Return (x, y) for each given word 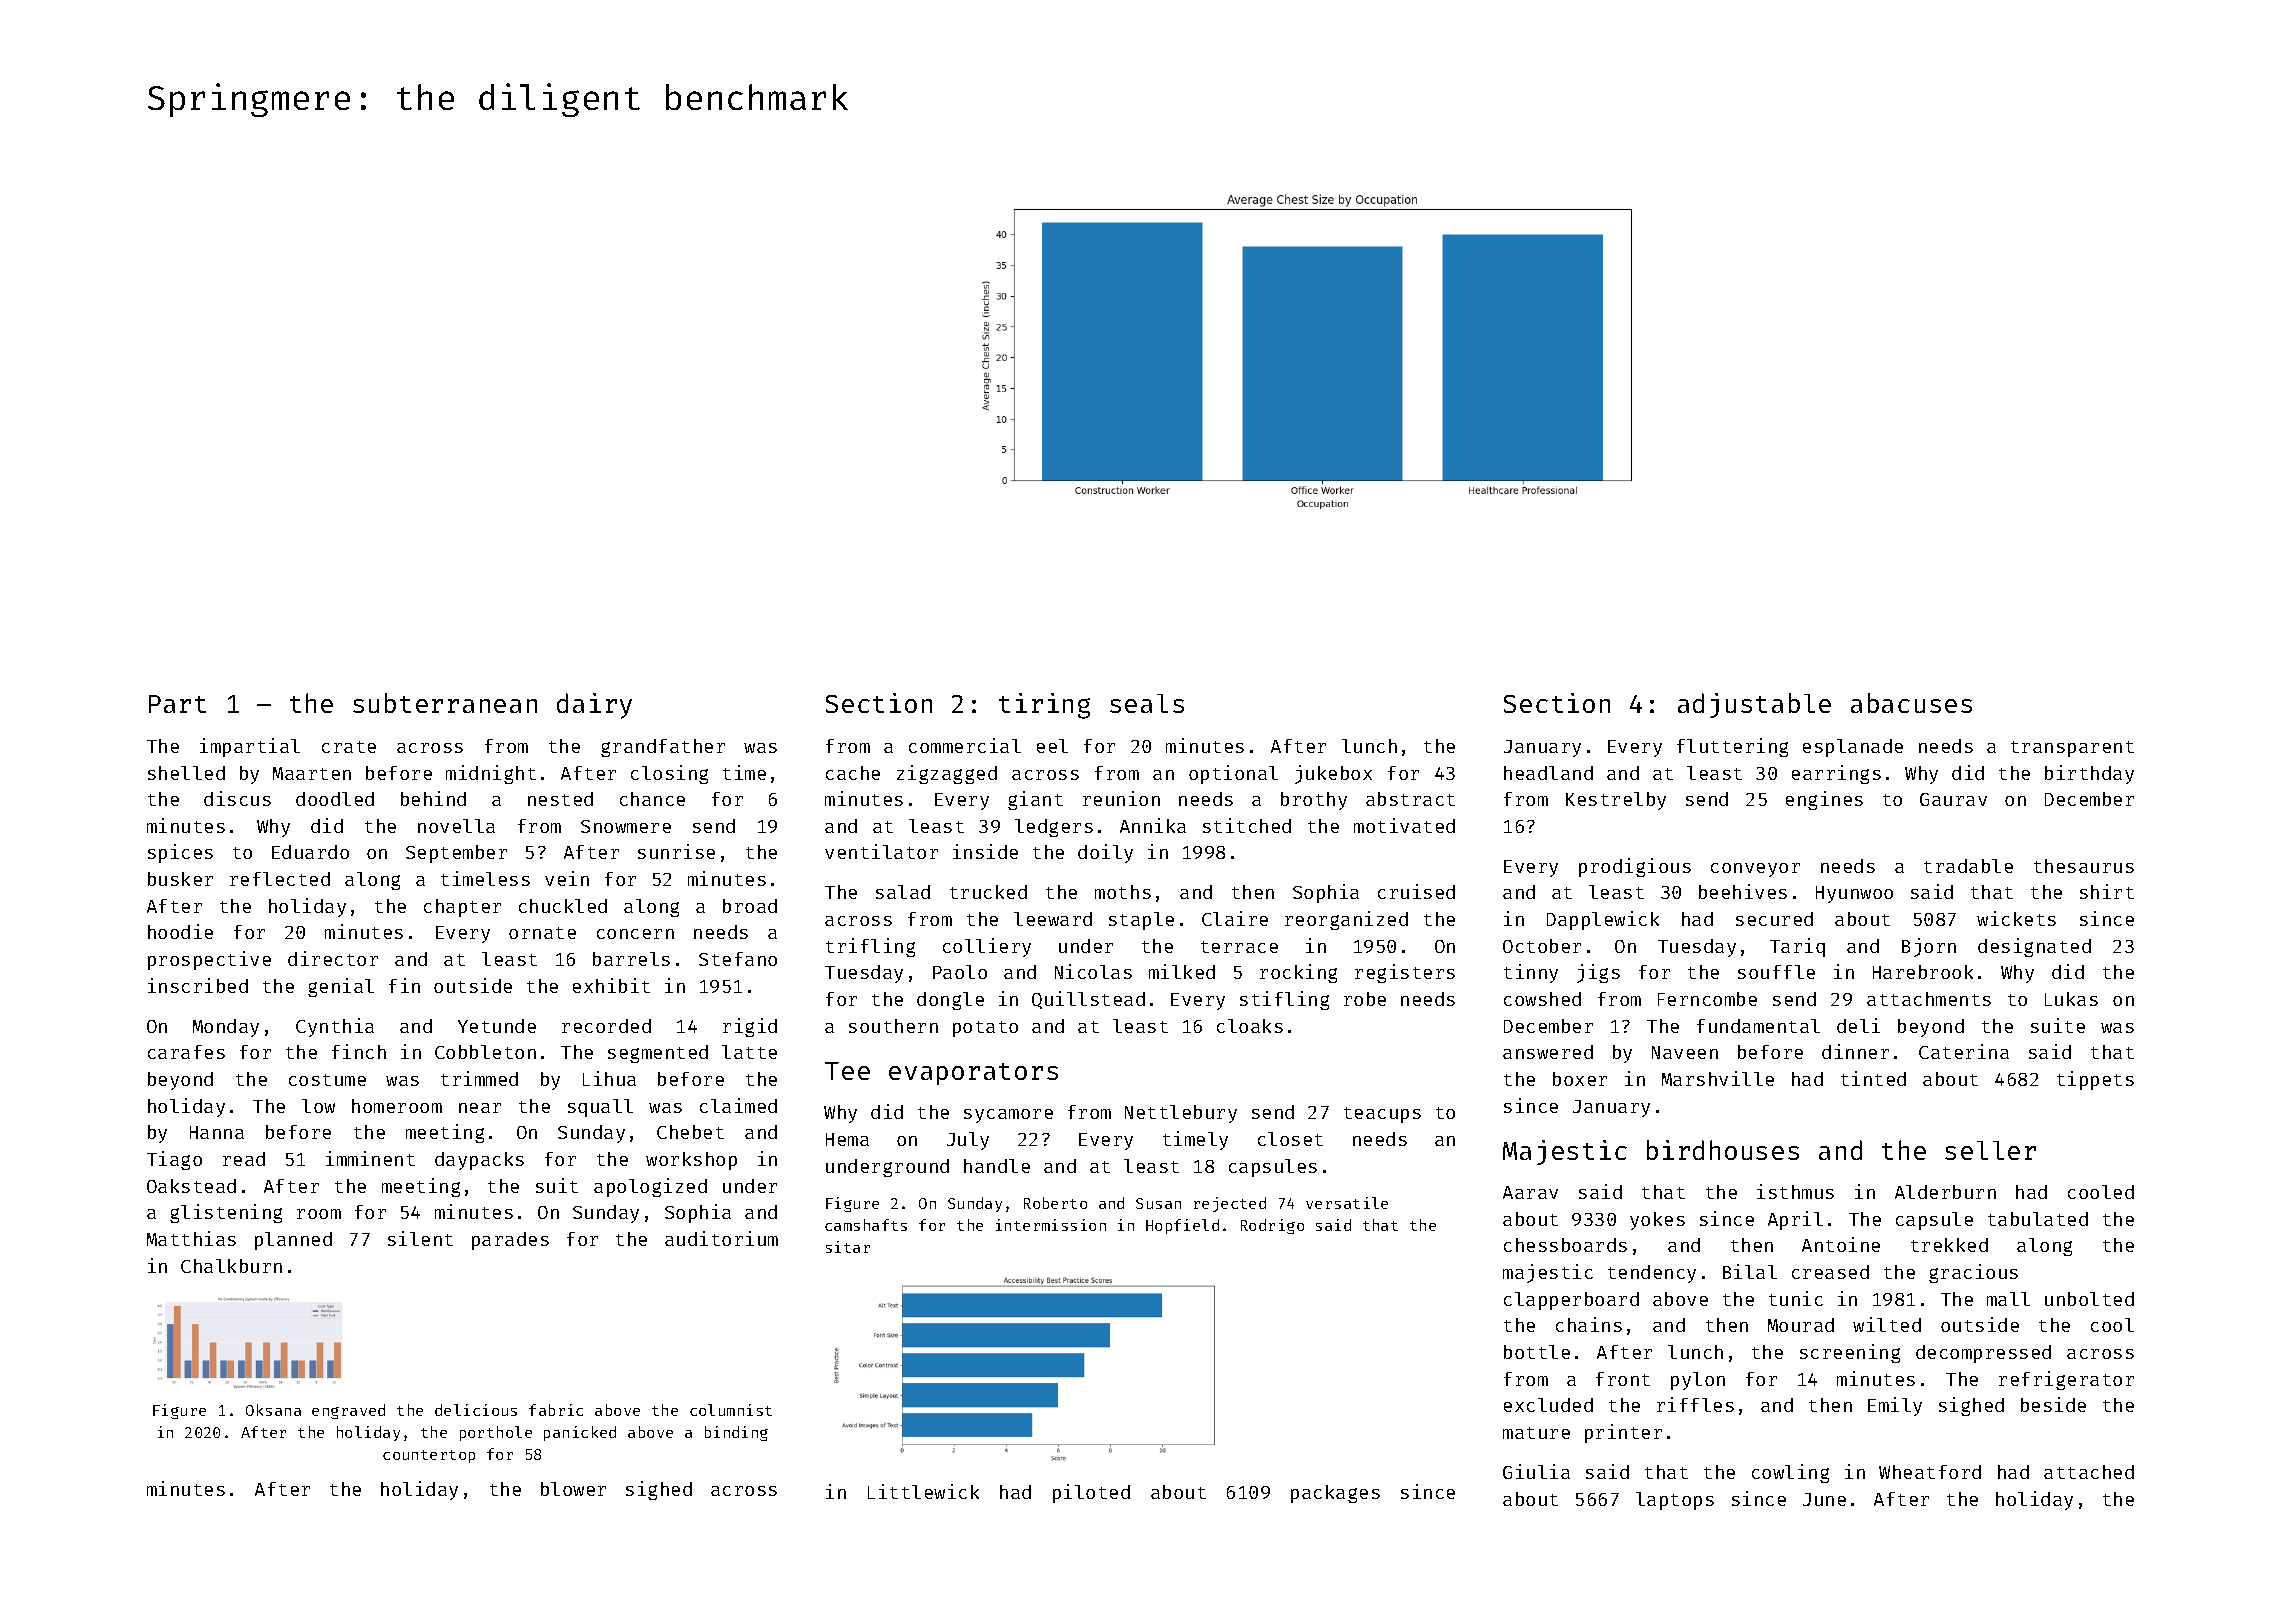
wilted (1887, 1324)
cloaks (1250, 1026)
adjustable (1754, 705)
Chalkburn (231, 1266)
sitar (848, 1247)
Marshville (1718, 1078)
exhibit (611, 985)
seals (1147, 703)
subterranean (445, 703)
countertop (429, 1456)
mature (1536, 1433)
